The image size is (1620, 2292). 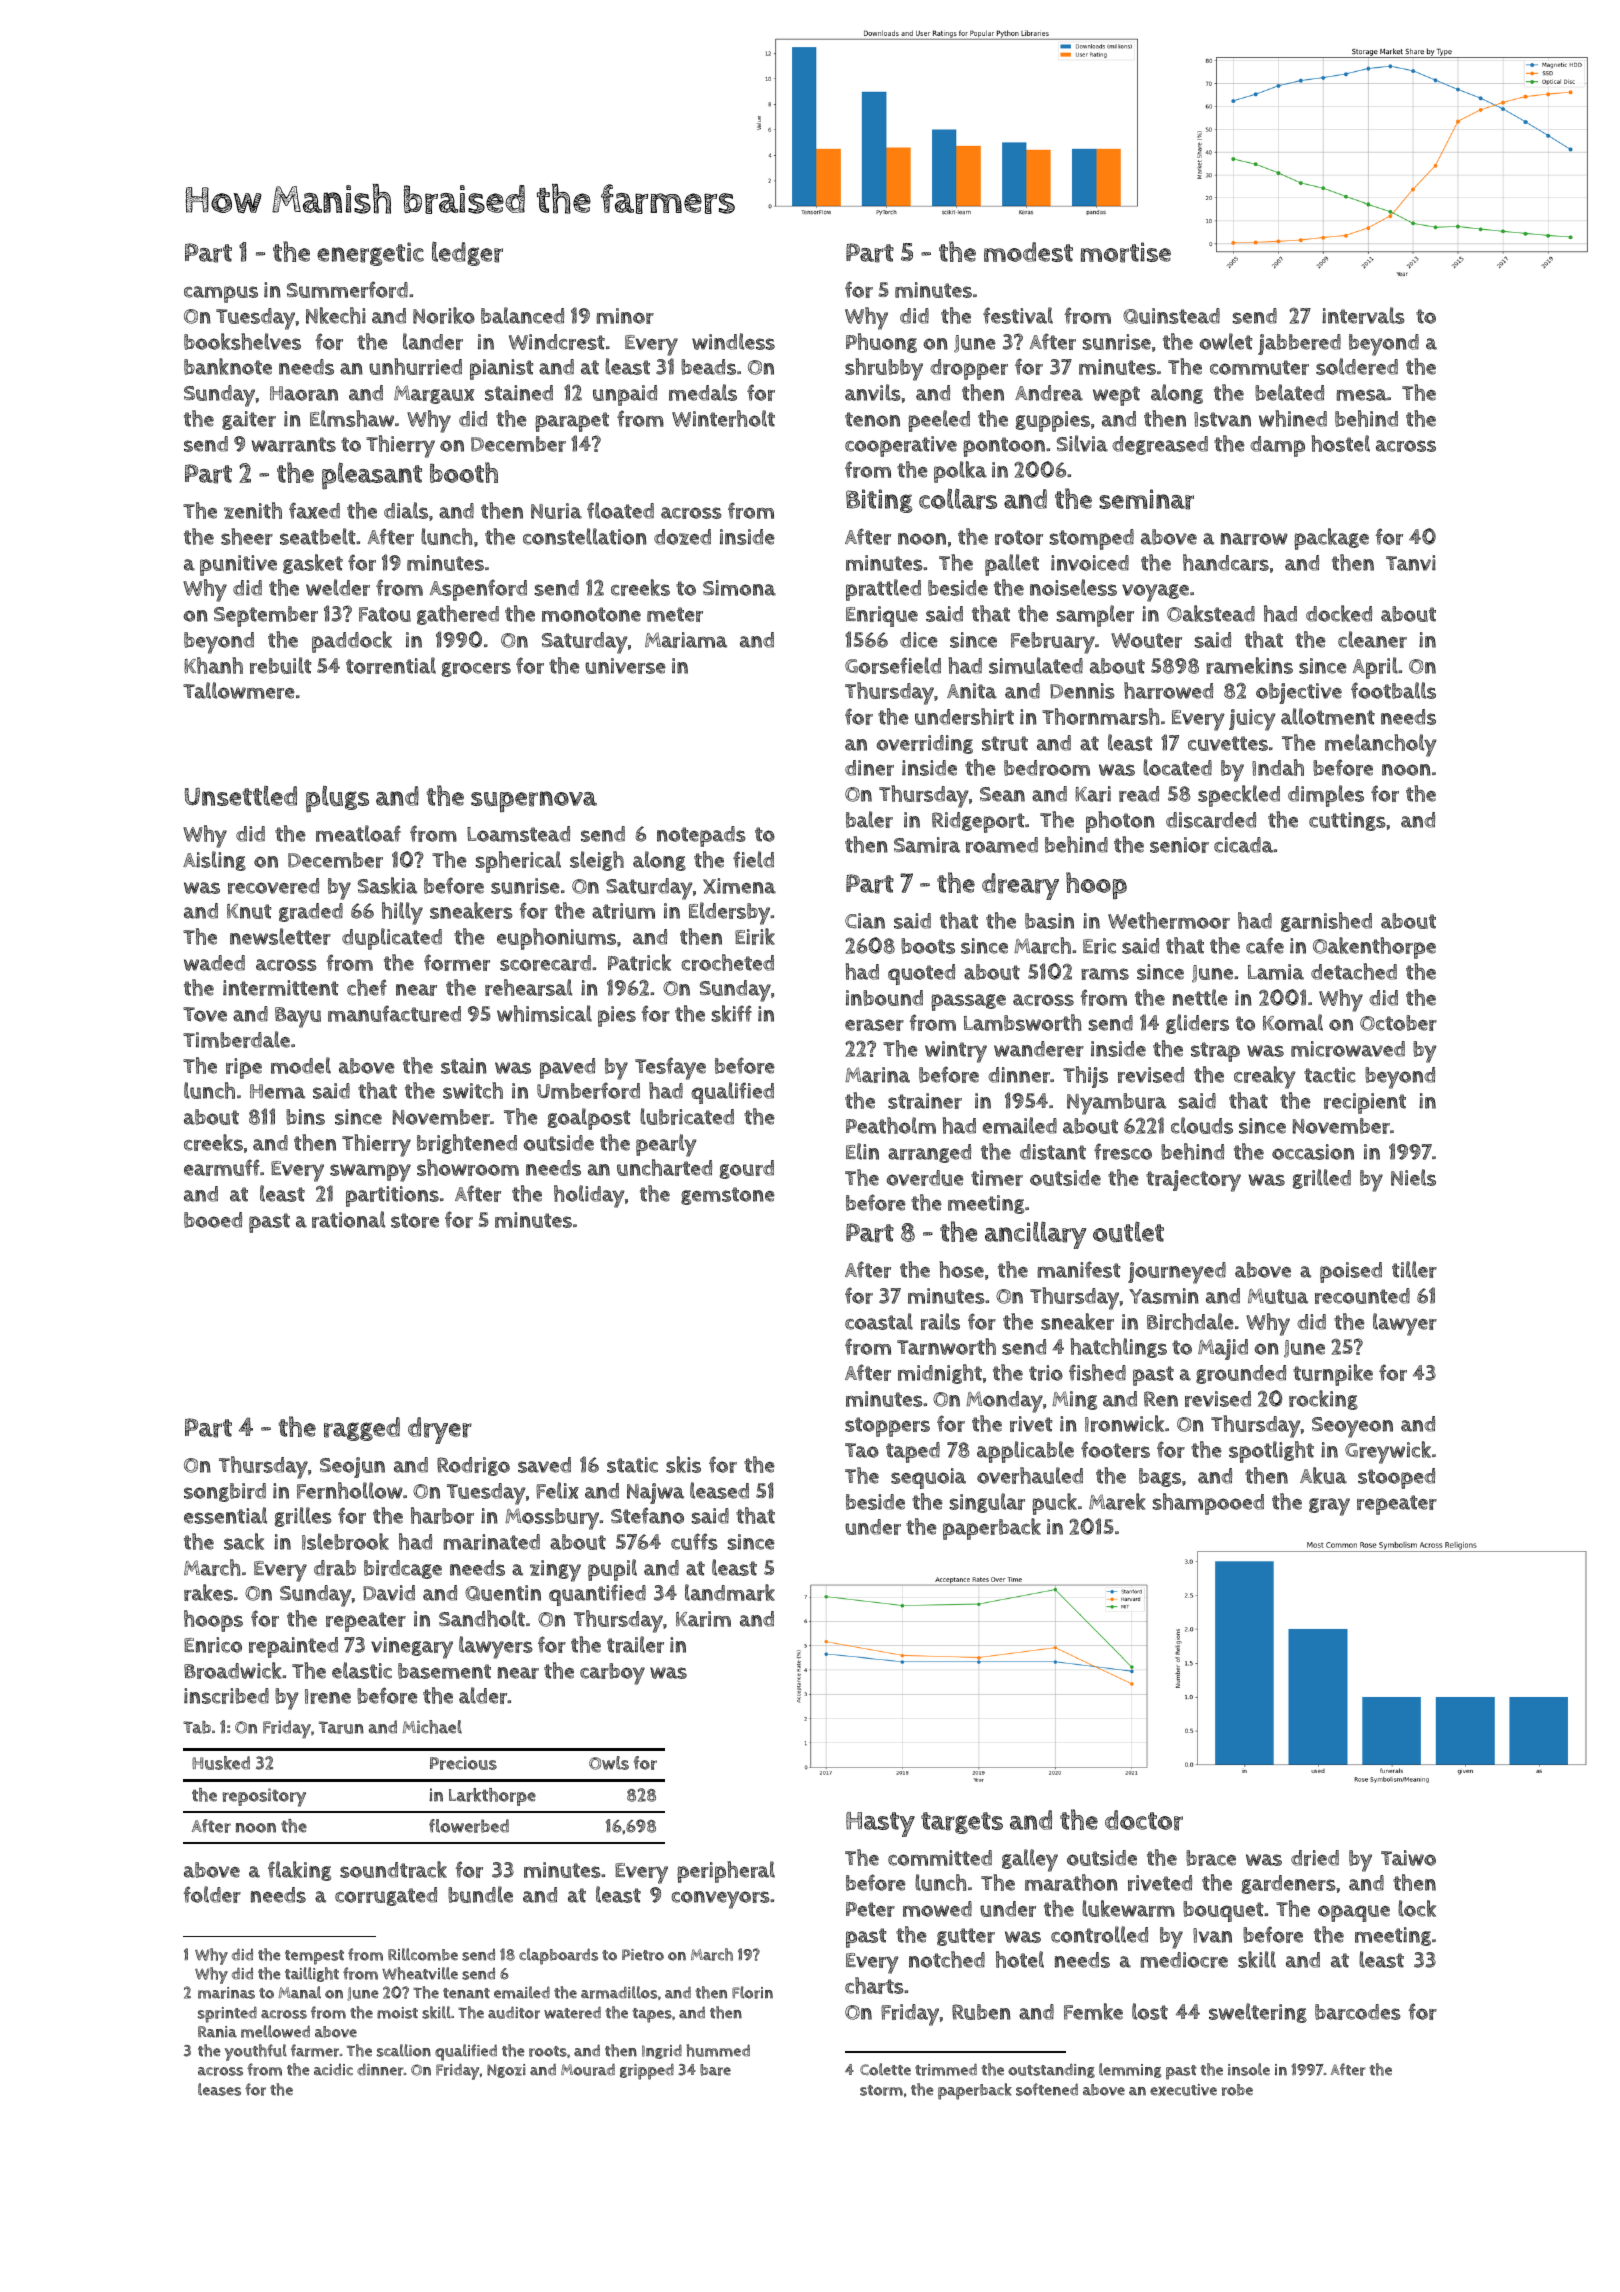 What do you see at coordinates (467, 253) in the page?
I see `ledger` at bounding box center [467, 253].
